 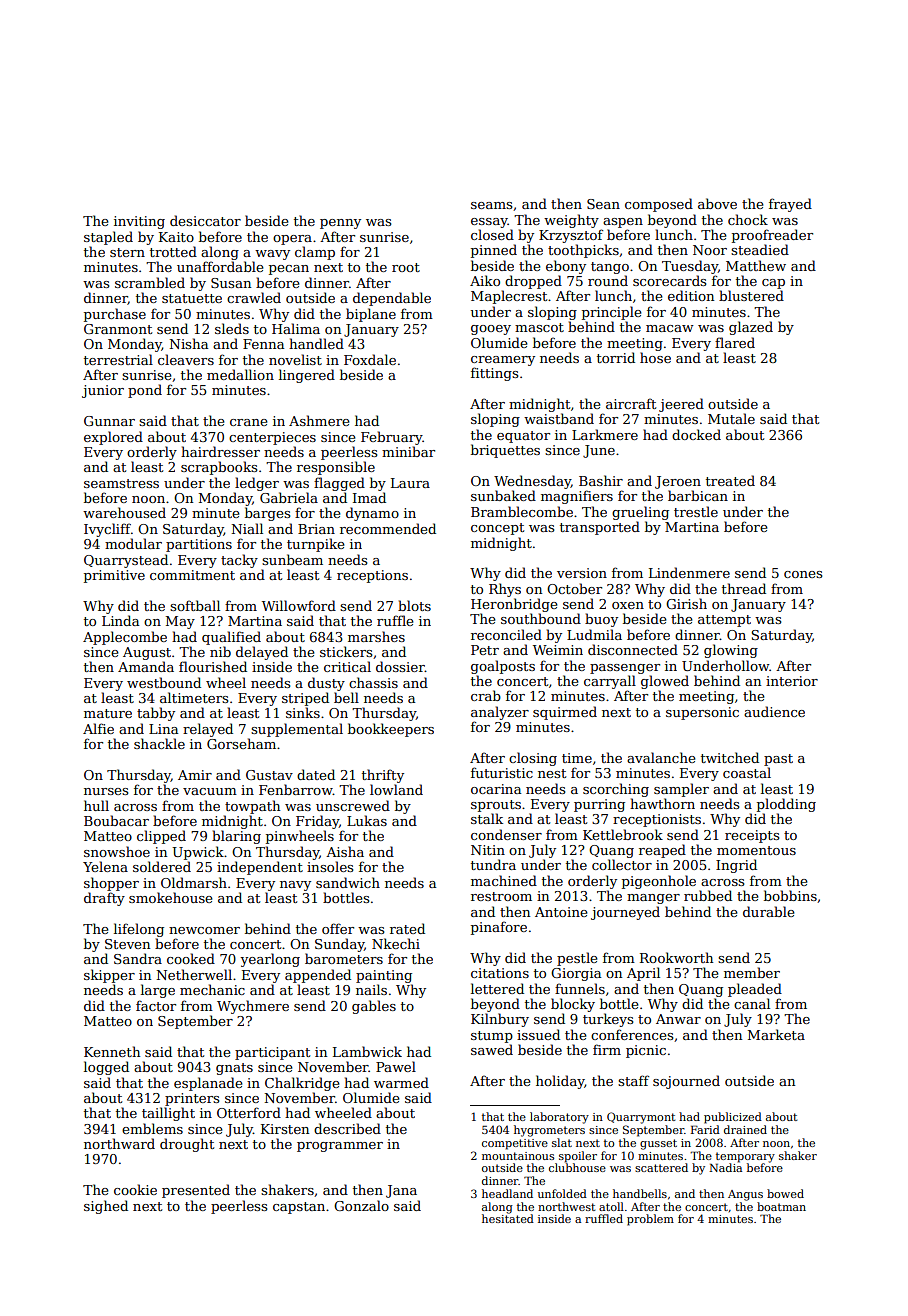 I want to click on holiday, so click(x=560, y=1082).
